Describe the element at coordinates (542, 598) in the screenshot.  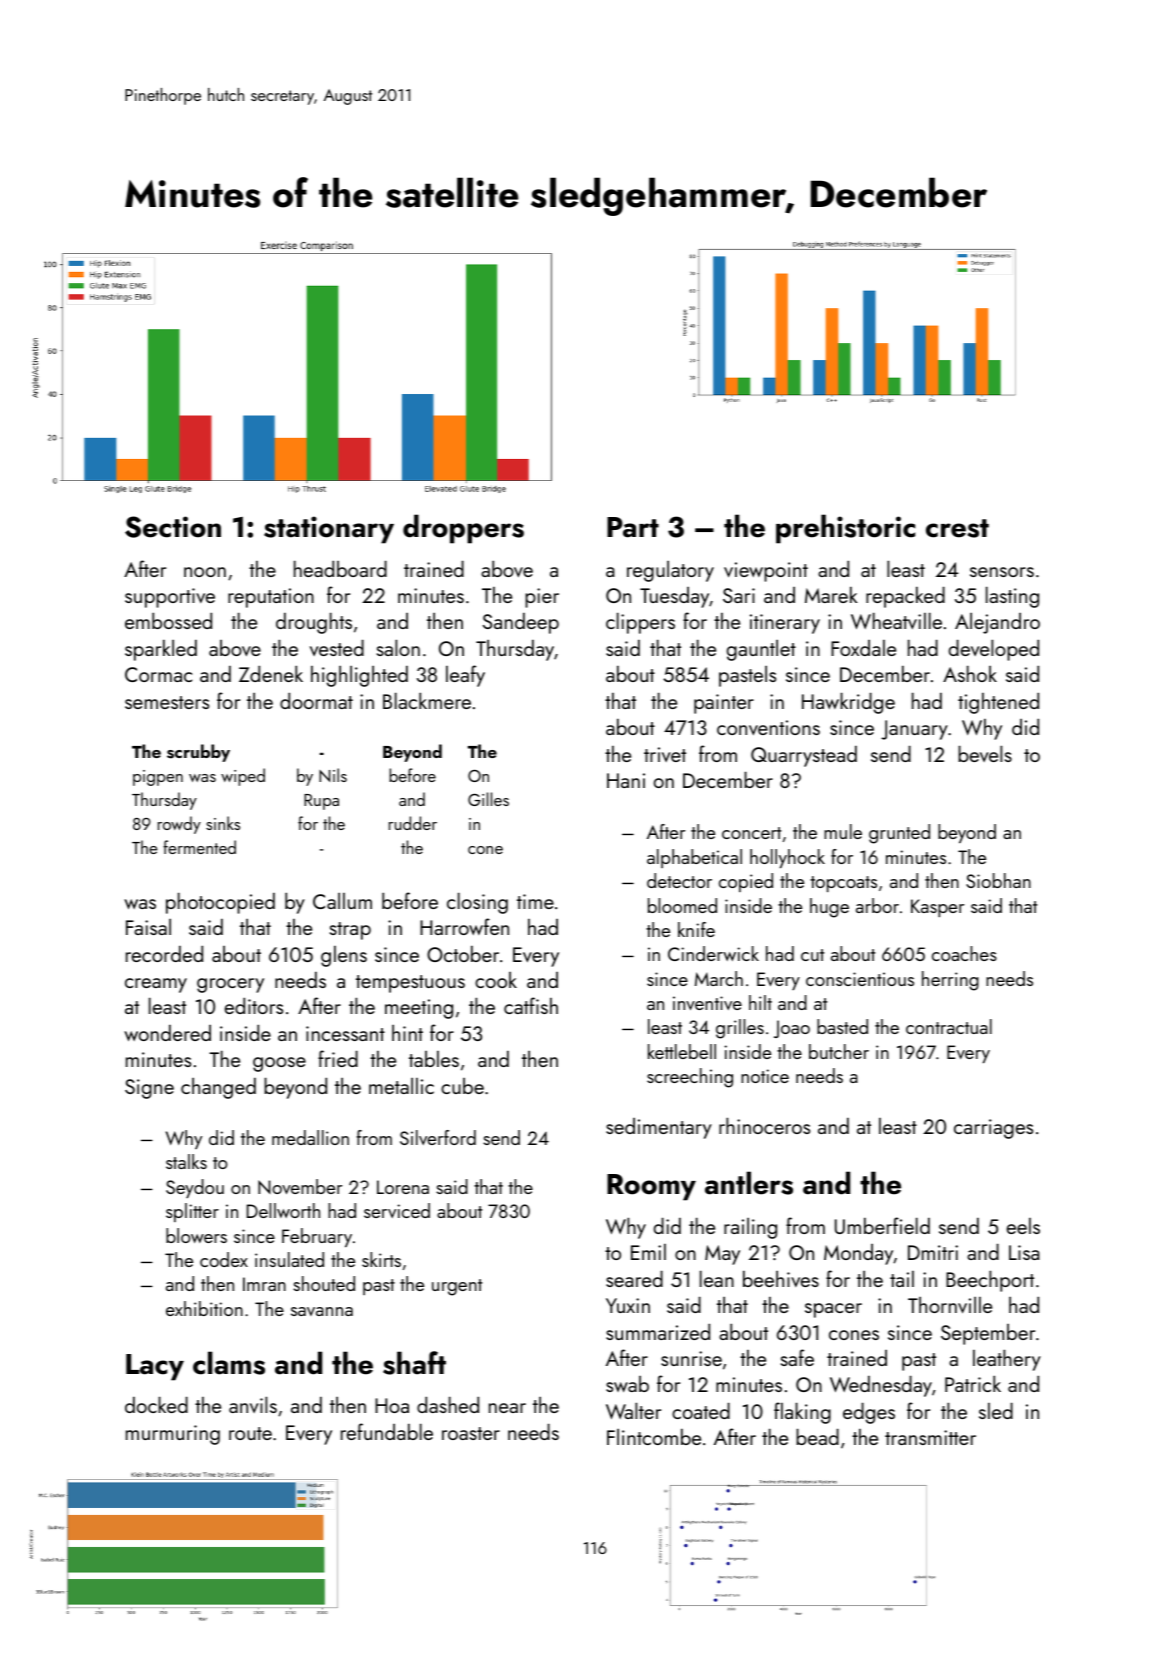
I see `pier` at that location.
